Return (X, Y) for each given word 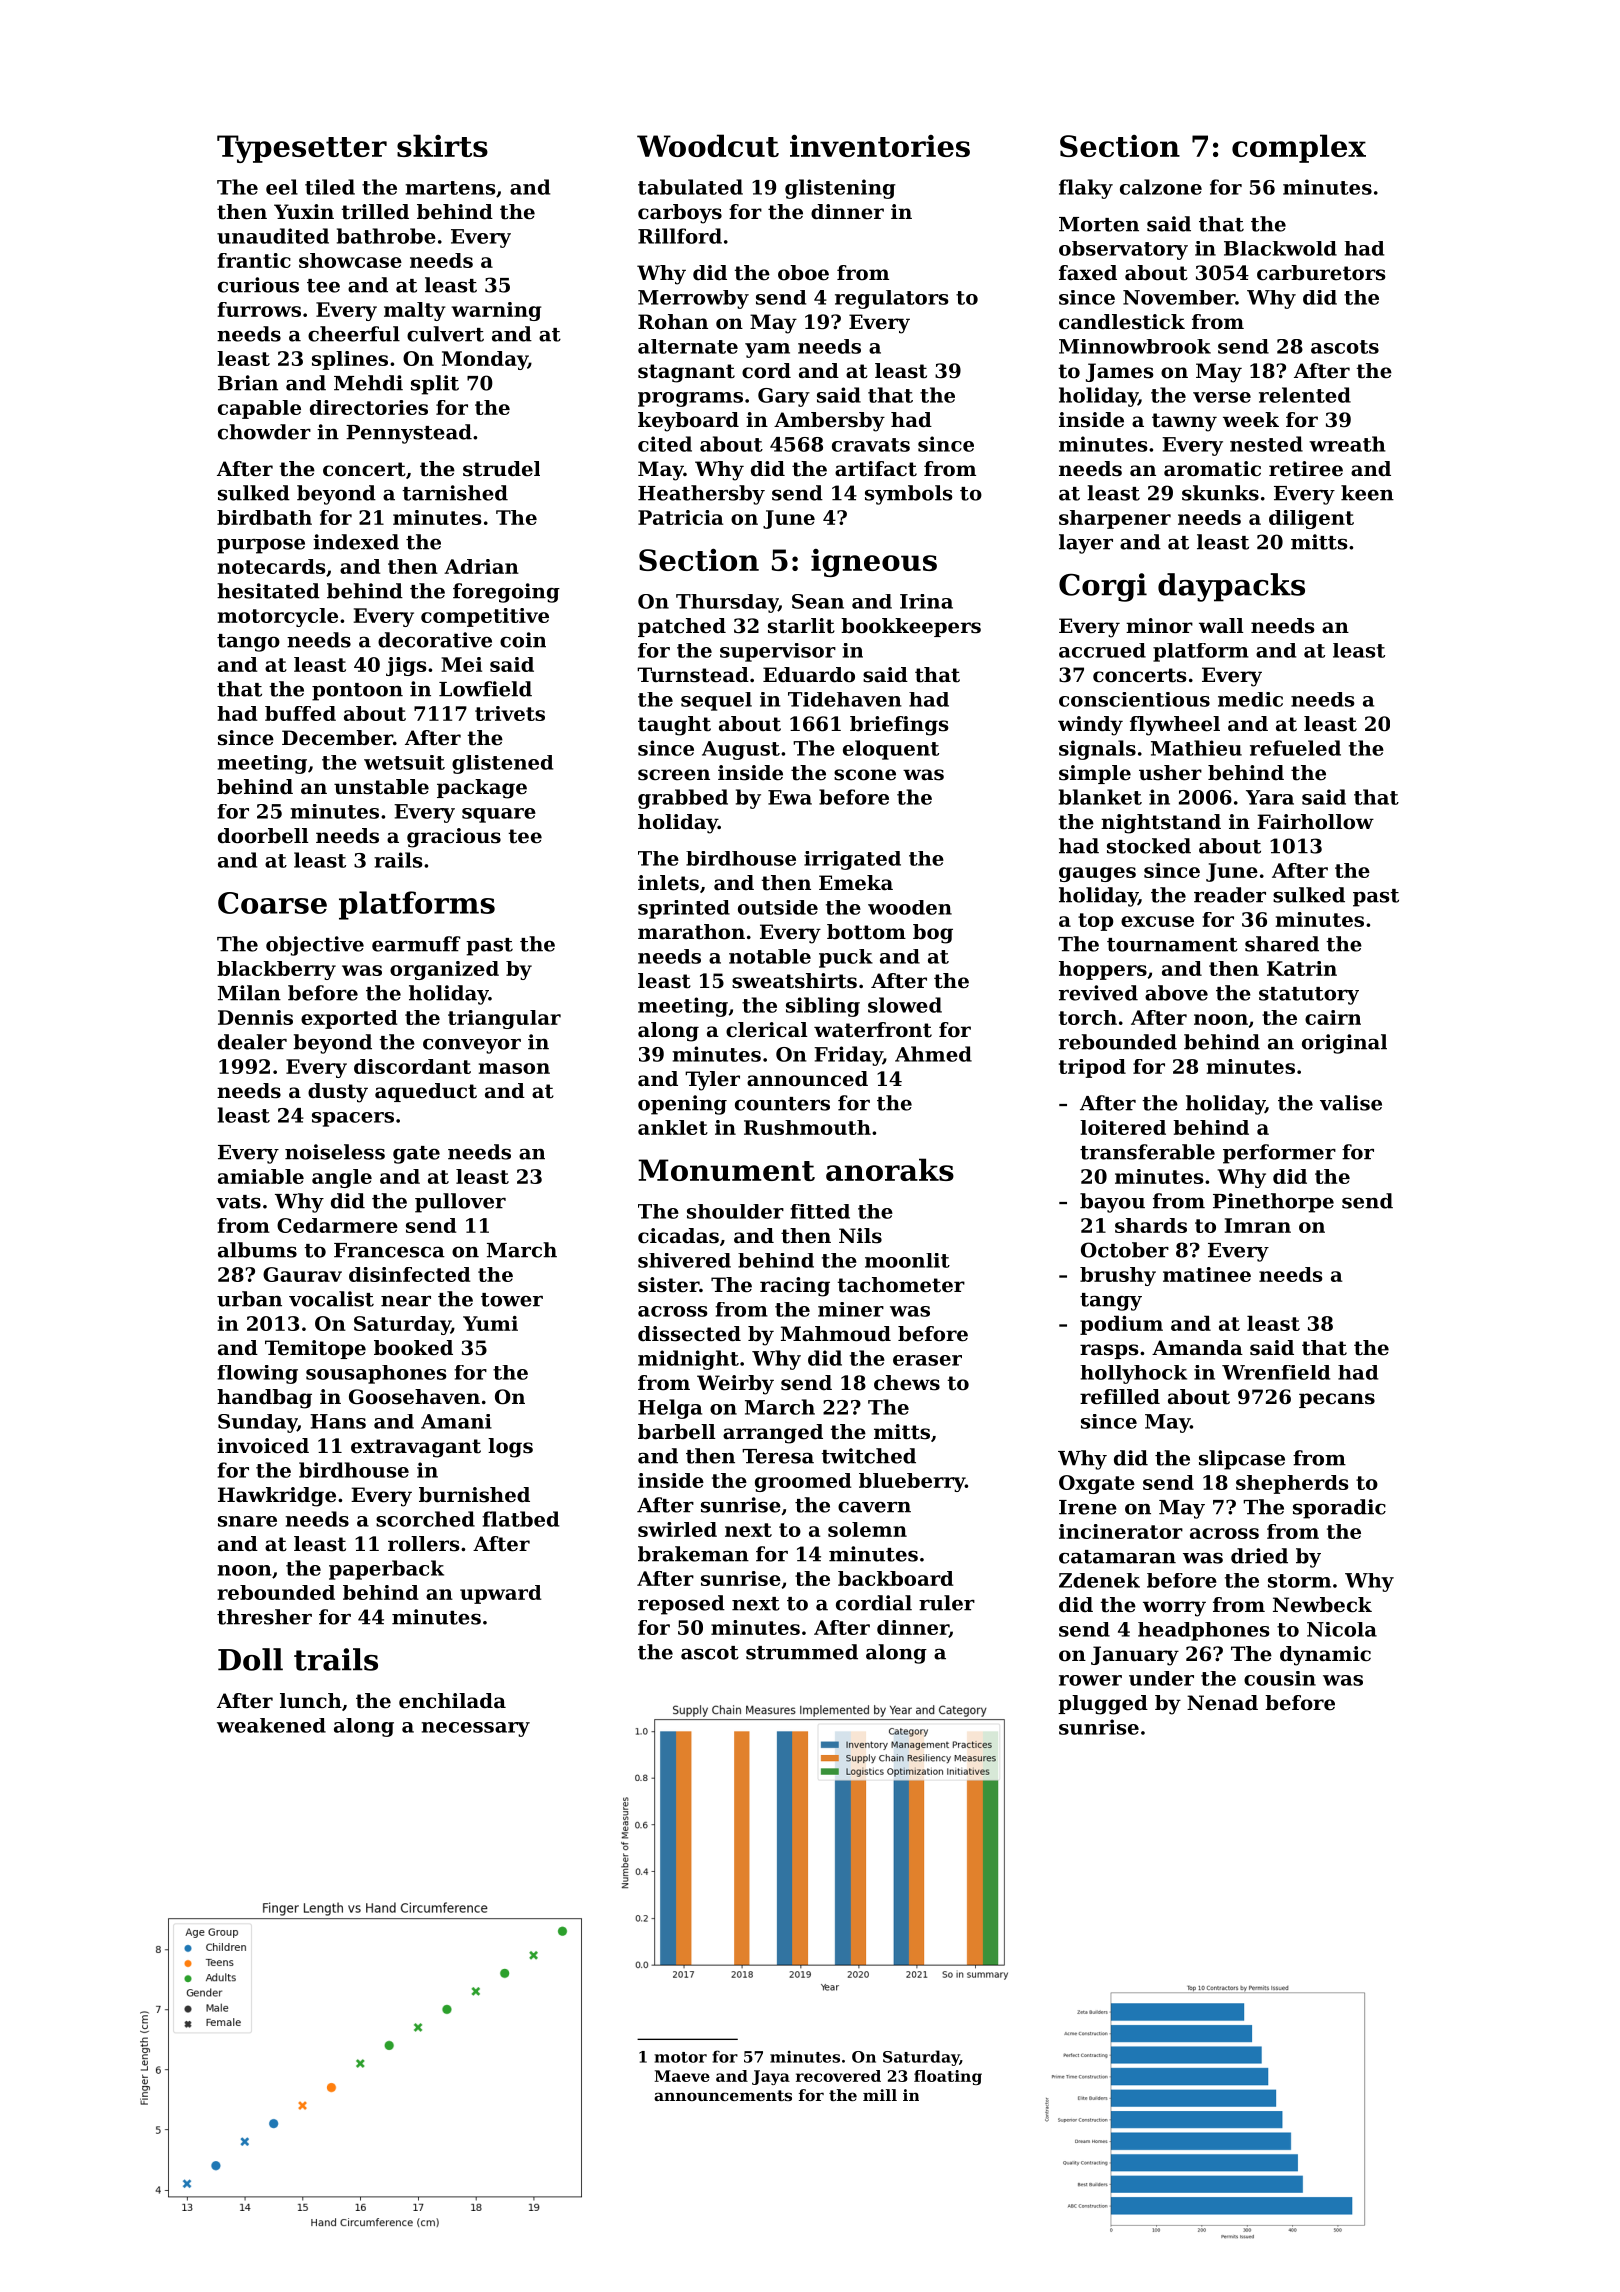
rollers (423, 1544)
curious (258, 285)
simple (1095, 774)
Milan (249, 993)
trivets (510, 713)
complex (1299, 148)
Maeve (682, 2076)
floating (948, 2077)
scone (865, 775)
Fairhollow (1315, 822)
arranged (773, 1434)
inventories (880, 146)
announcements (723, 2095)
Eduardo (809, 675)
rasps (1109, 1351)
